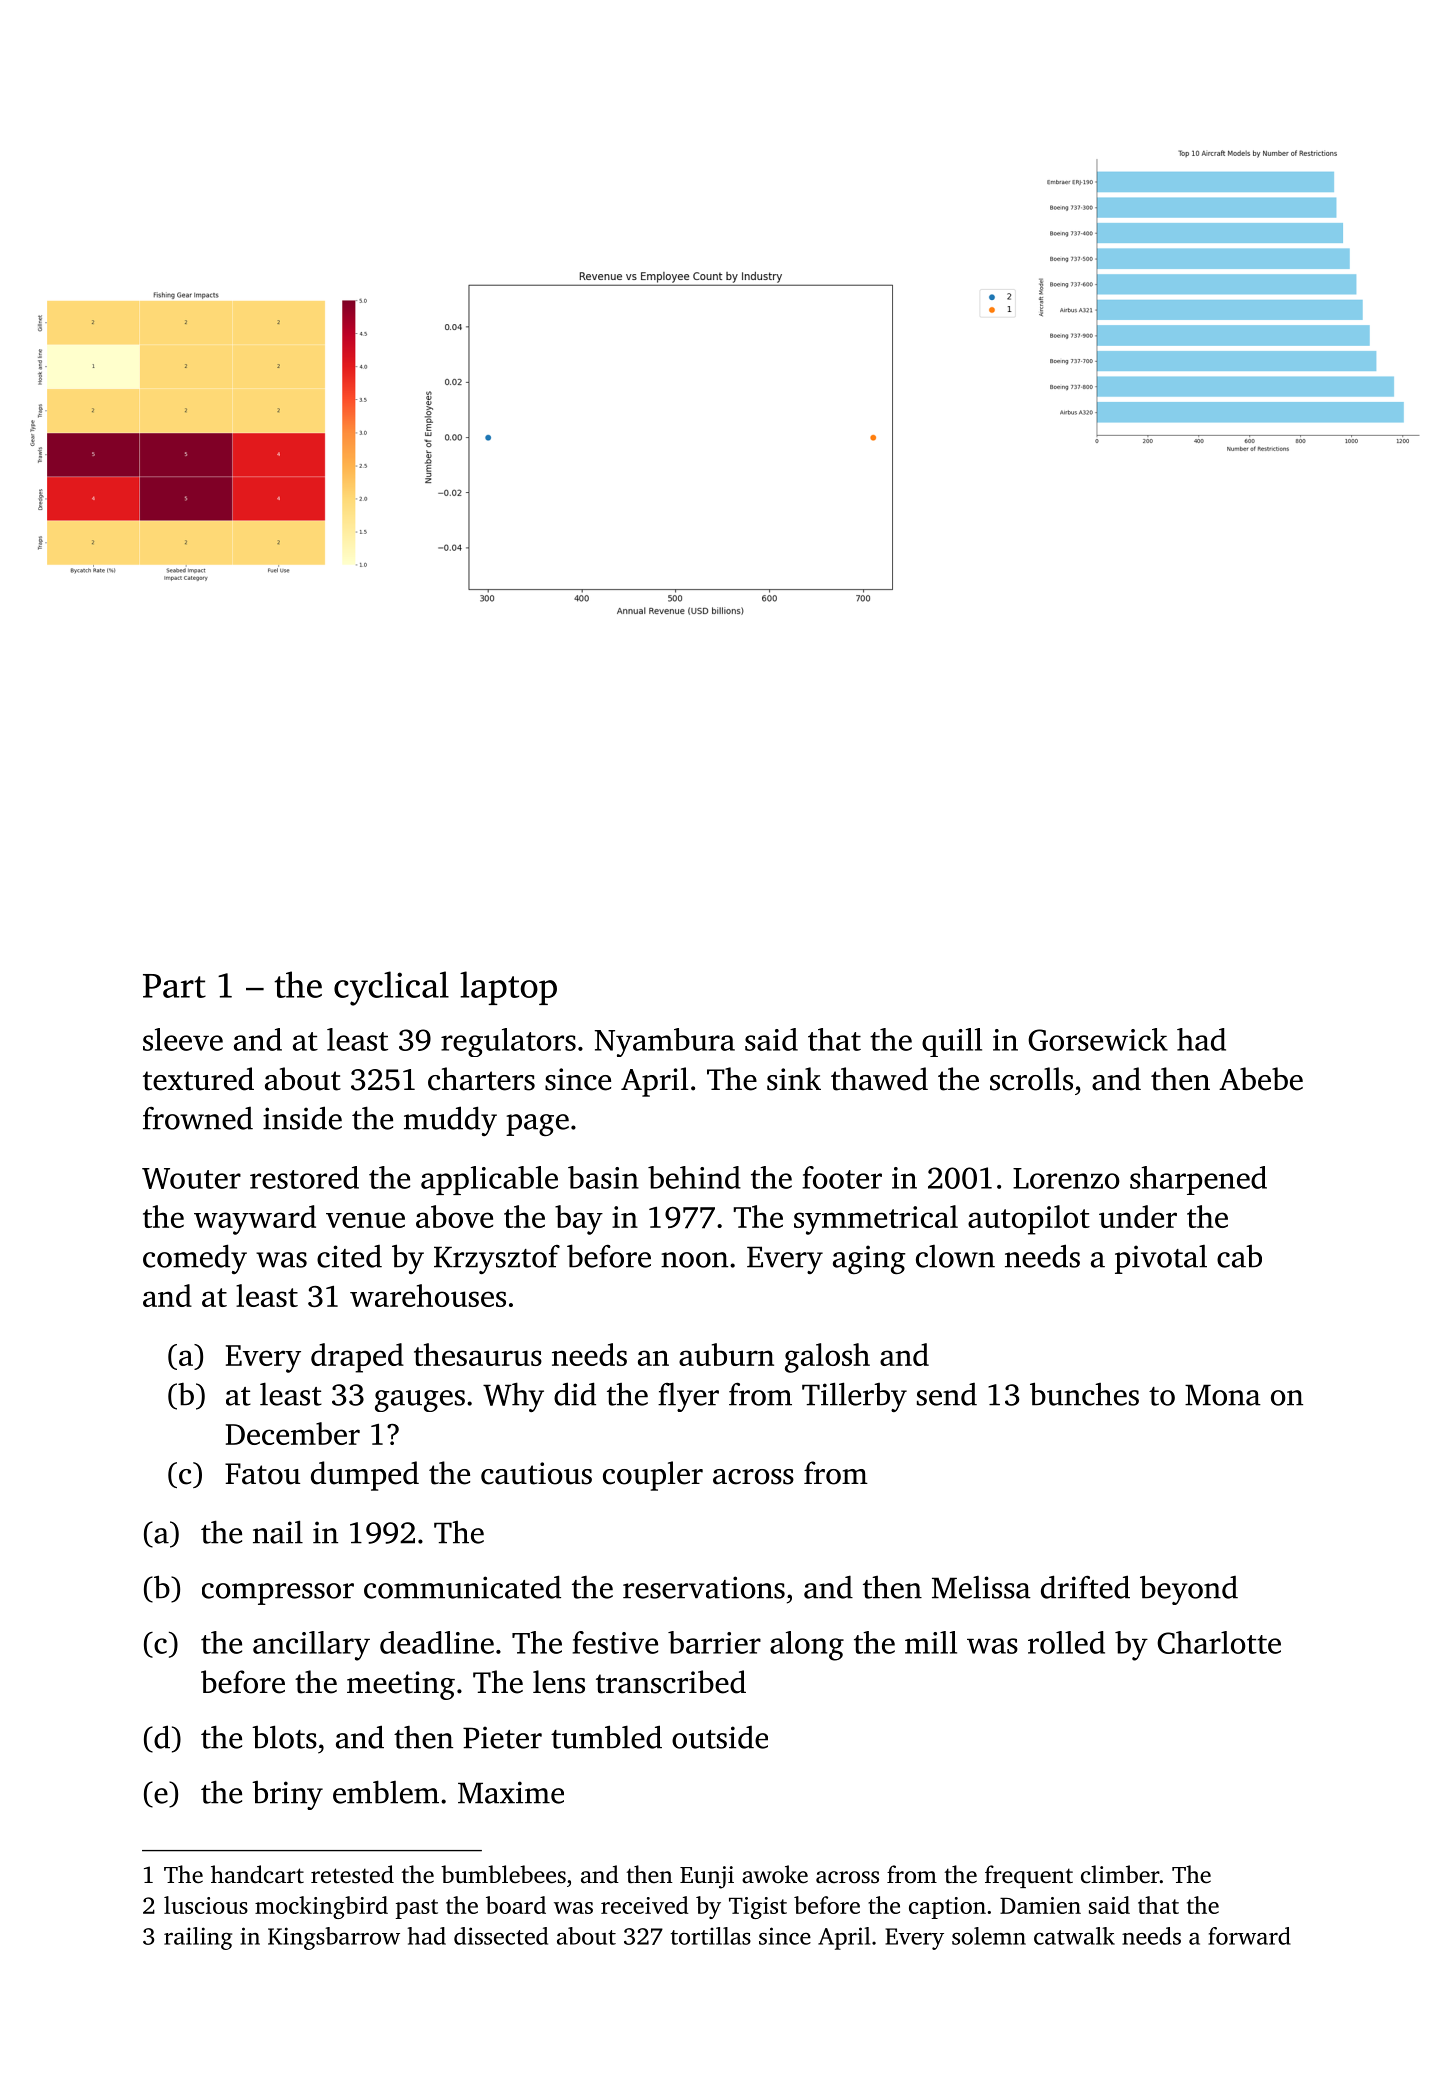 The height and width of the image is (2100, 1450). Describe the element at coordinates (508, 988) in the image. I see `laptop` at that location.
